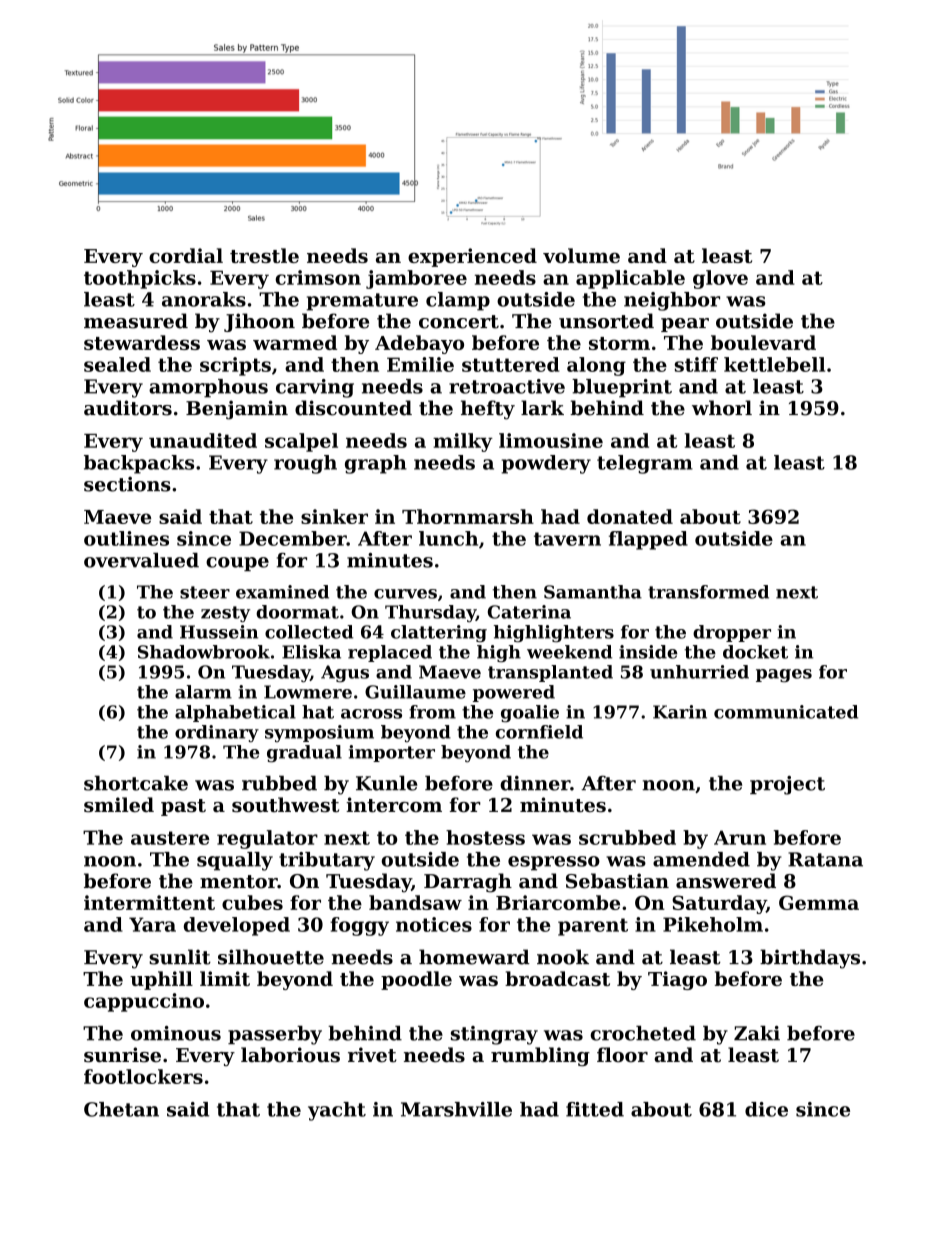 Image resolution: width=952 pixels, height=1233 pixels. What do you see at coordinates (448, 538) in the document?
I see `lunch` at bounding box center [448, 538].
